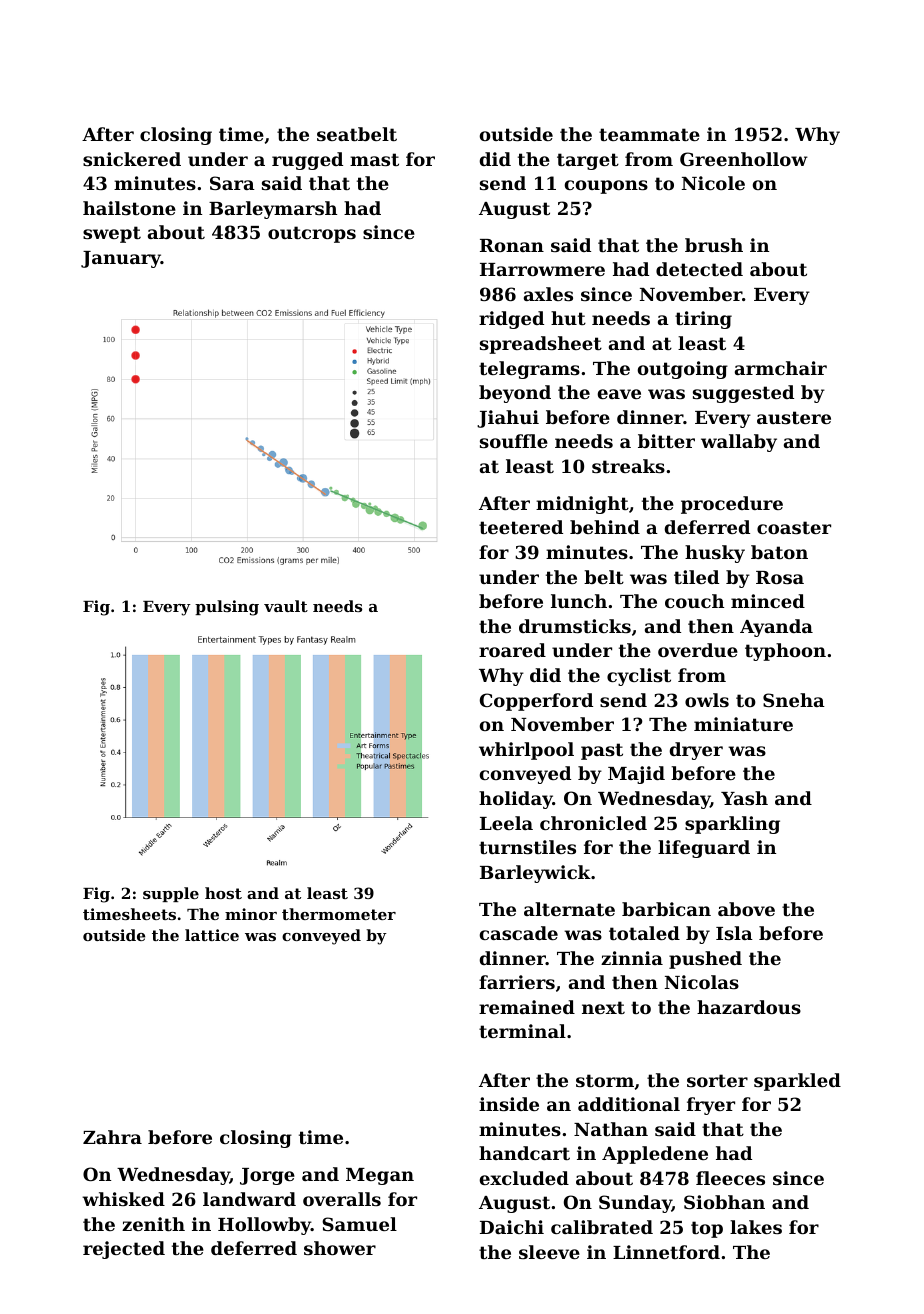 The image size is (924, 1314). I want to click on teetered, so click(521, 527).
